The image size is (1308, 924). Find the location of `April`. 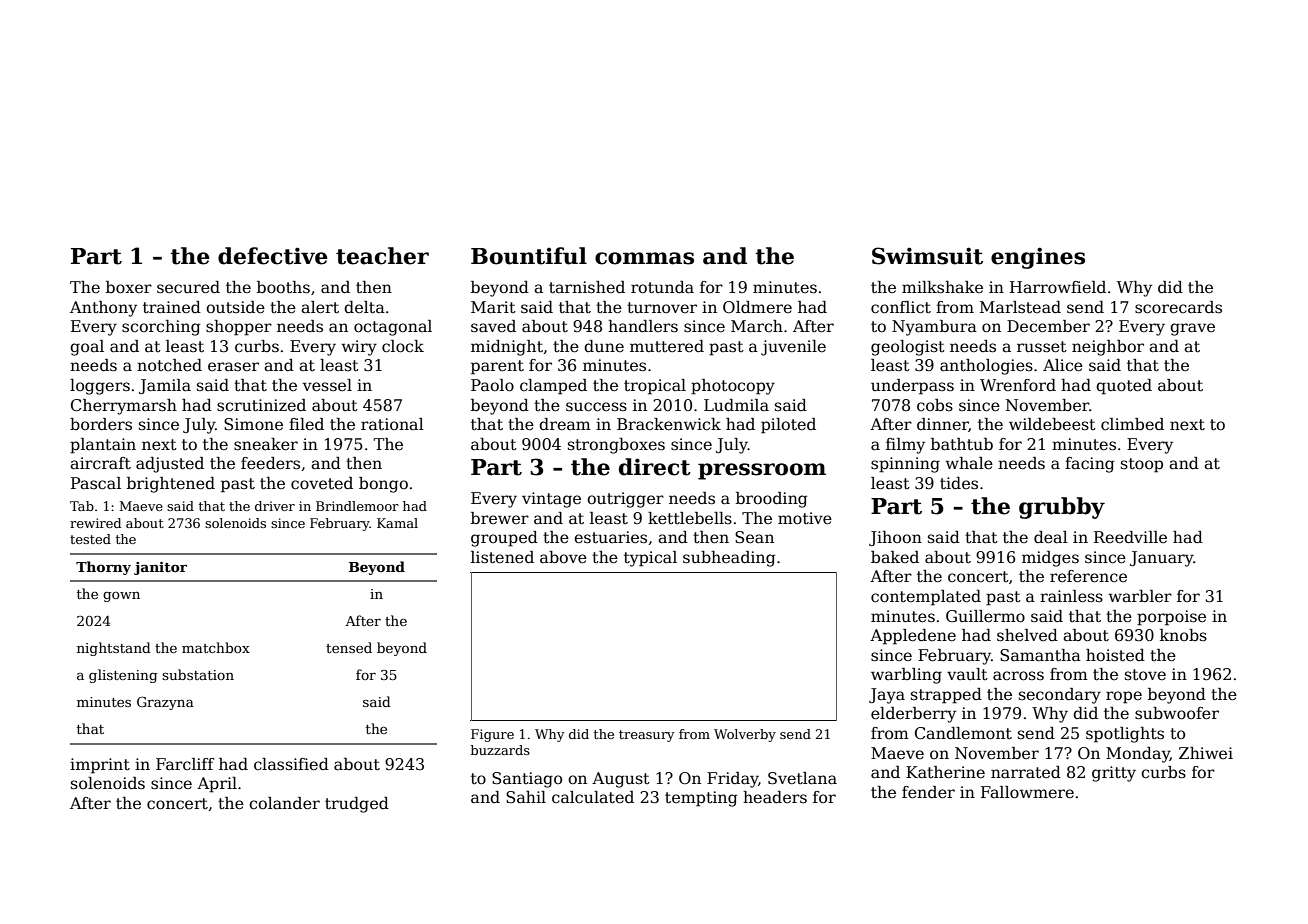

April is located at coordinates (217, 785).
